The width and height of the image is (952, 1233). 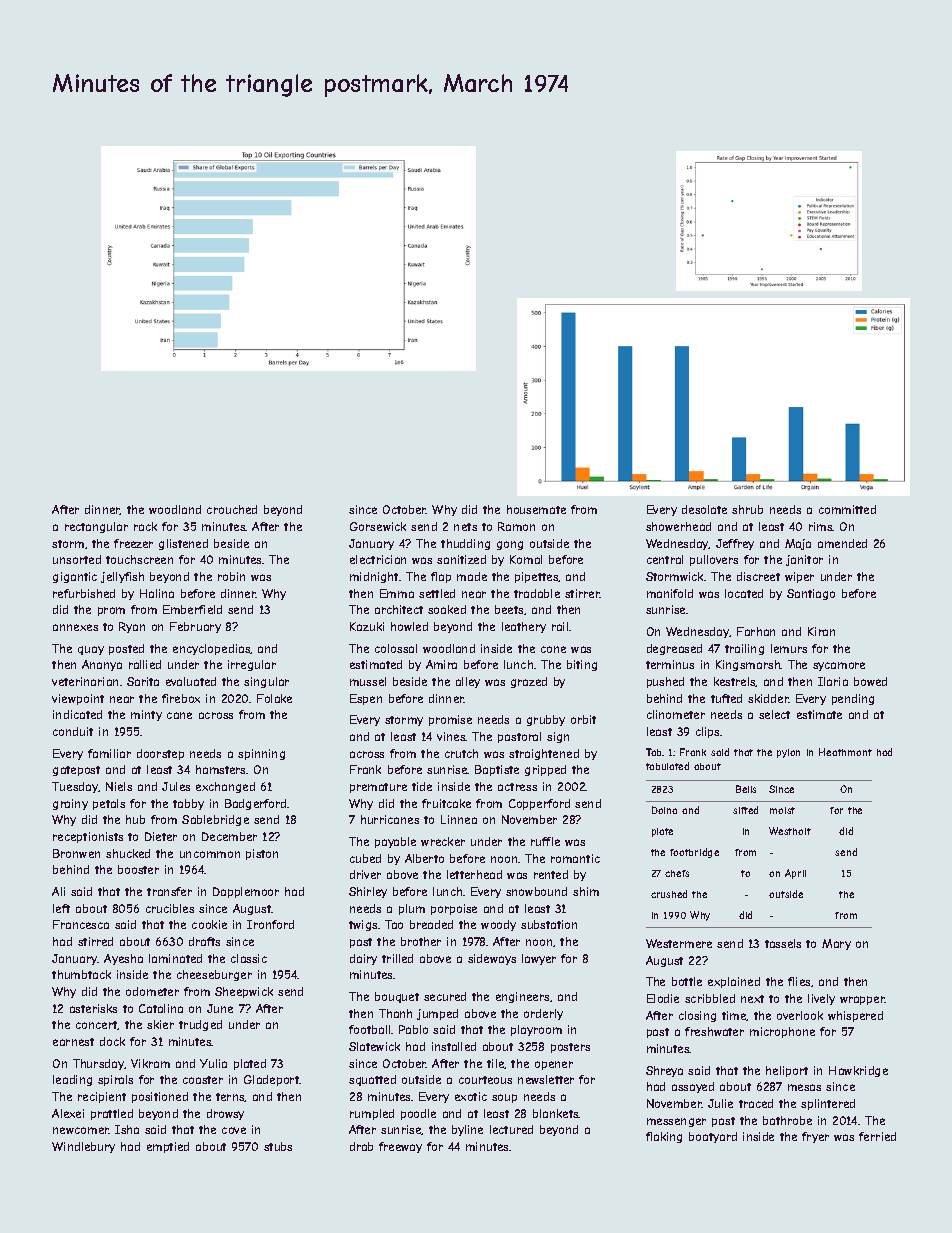 What do you see at coordinates (231, 576) in the image?
I see `robin` at bounding box center [231, 576].
